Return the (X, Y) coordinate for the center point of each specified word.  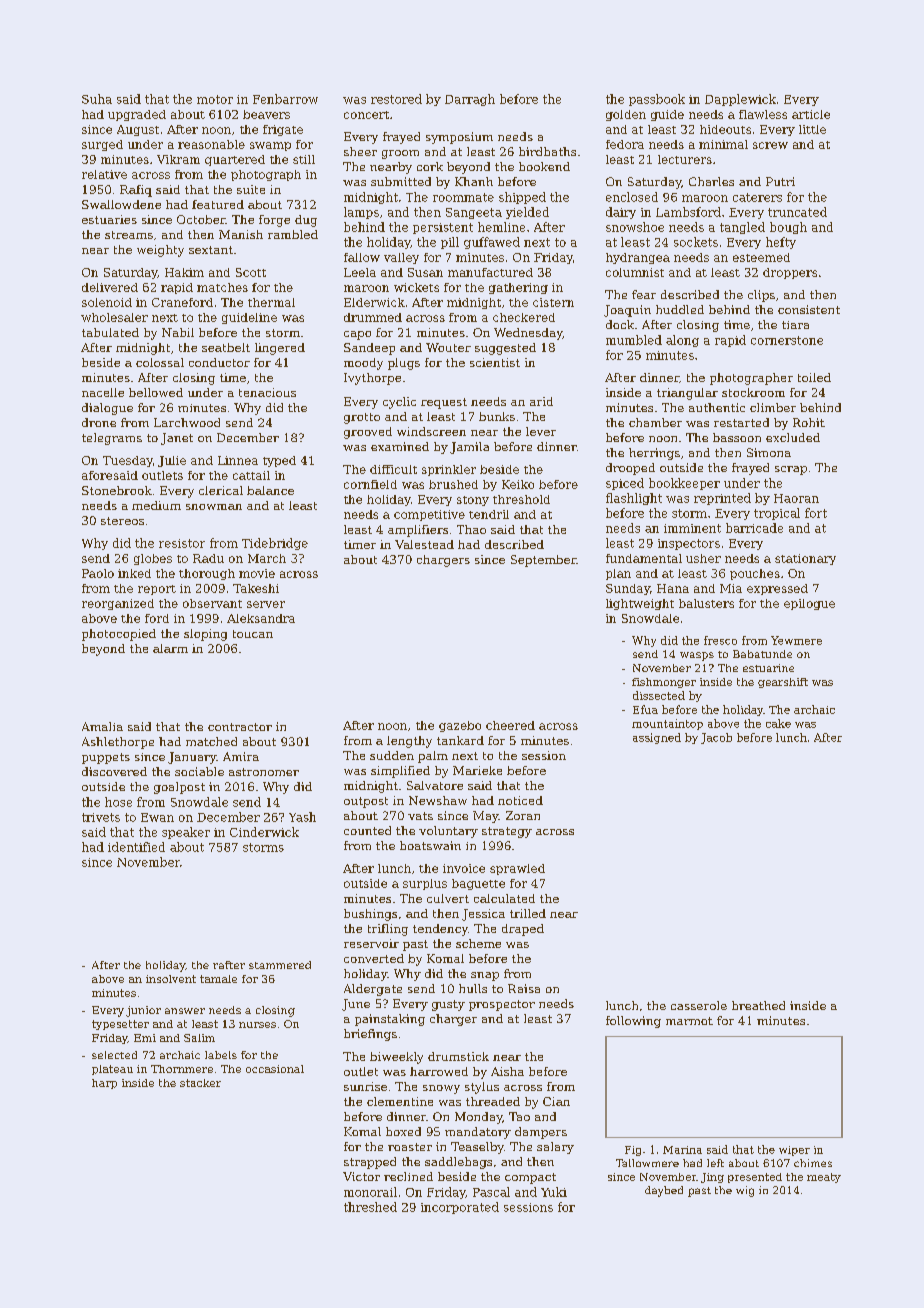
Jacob (716, 738)
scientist (495, 362)
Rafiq (136, 191)
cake (778, 723)
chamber (655, 422)
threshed (370, 1207)
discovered (114, 771)
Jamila (469, 448)
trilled (528, 913)
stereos (122, 521)
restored (396, 99)
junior (143, 1011)
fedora (625, 144)
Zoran (523, 815)
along (682, 341)
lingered (280, 349)
